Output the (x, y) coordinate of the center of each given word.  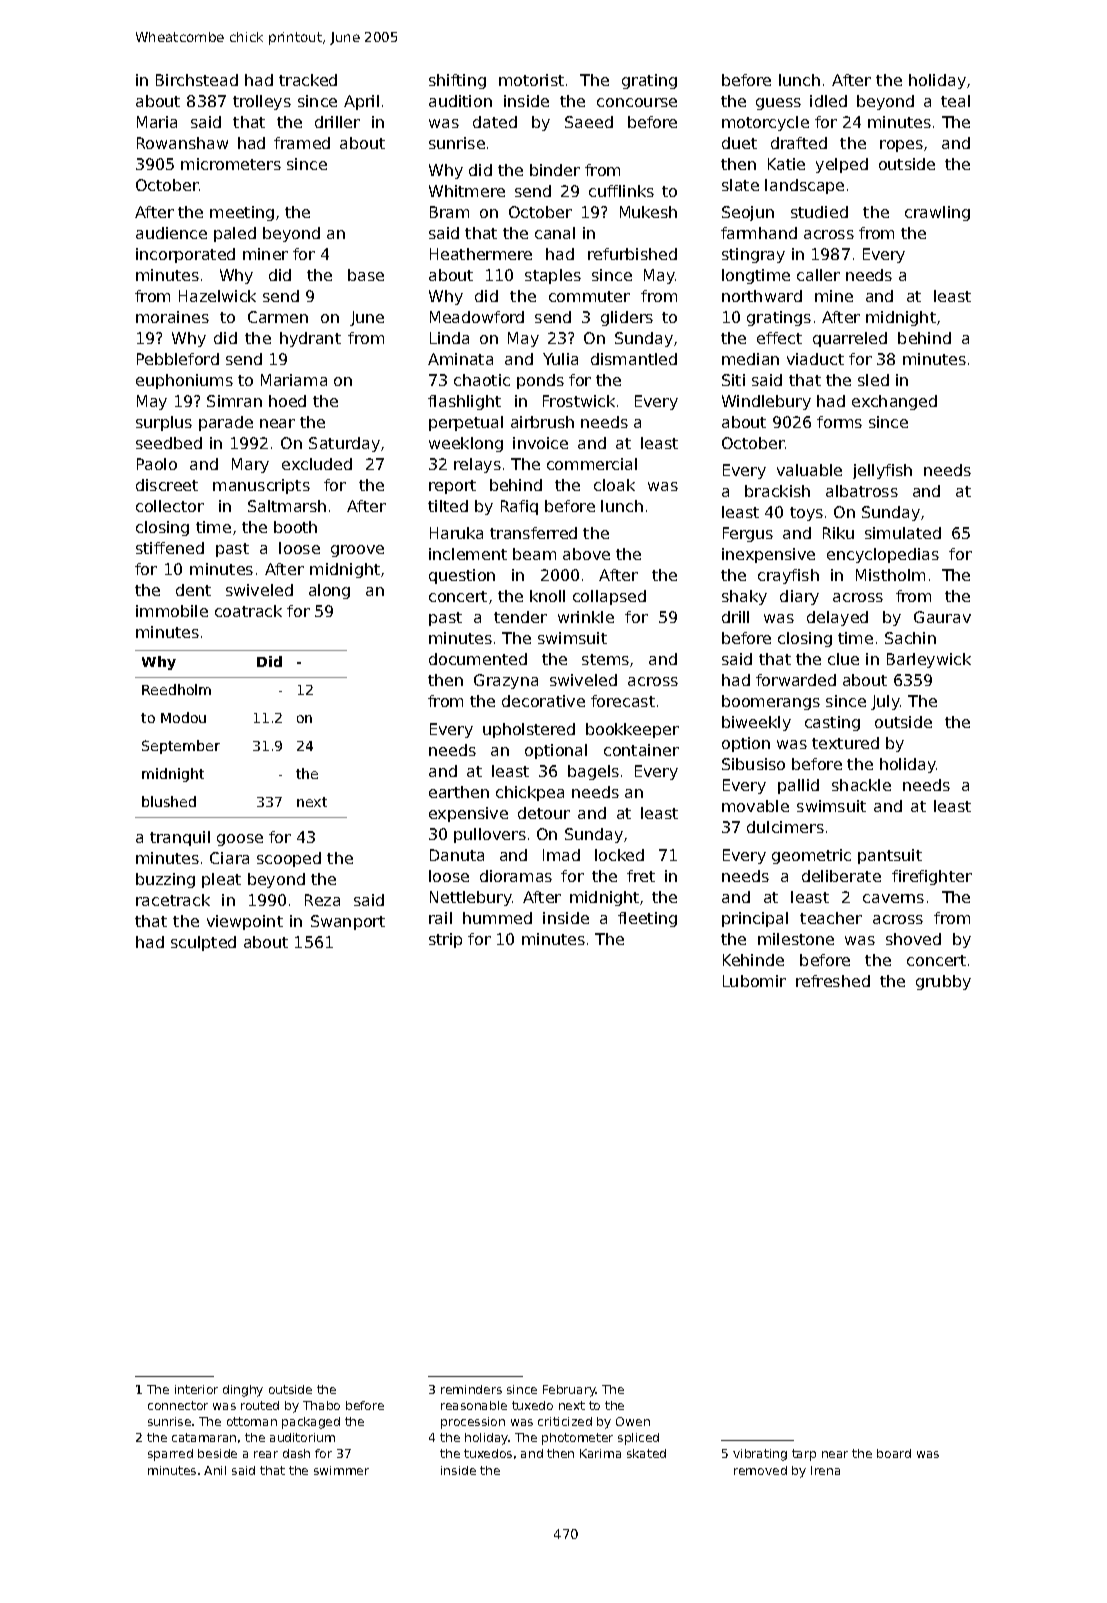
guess (778, 104)
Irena (825, 1470)
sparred (170, 1455)
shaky (744, 597)
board (894, 1453)
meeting (242, 213)
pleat (221, 880)
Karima (600, 1453)
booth (295, 527)
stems (605, 659)
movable (755, 806)
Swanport (348, 922)
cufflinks (621, 191)
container (641, 750)
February (569, 1391)
